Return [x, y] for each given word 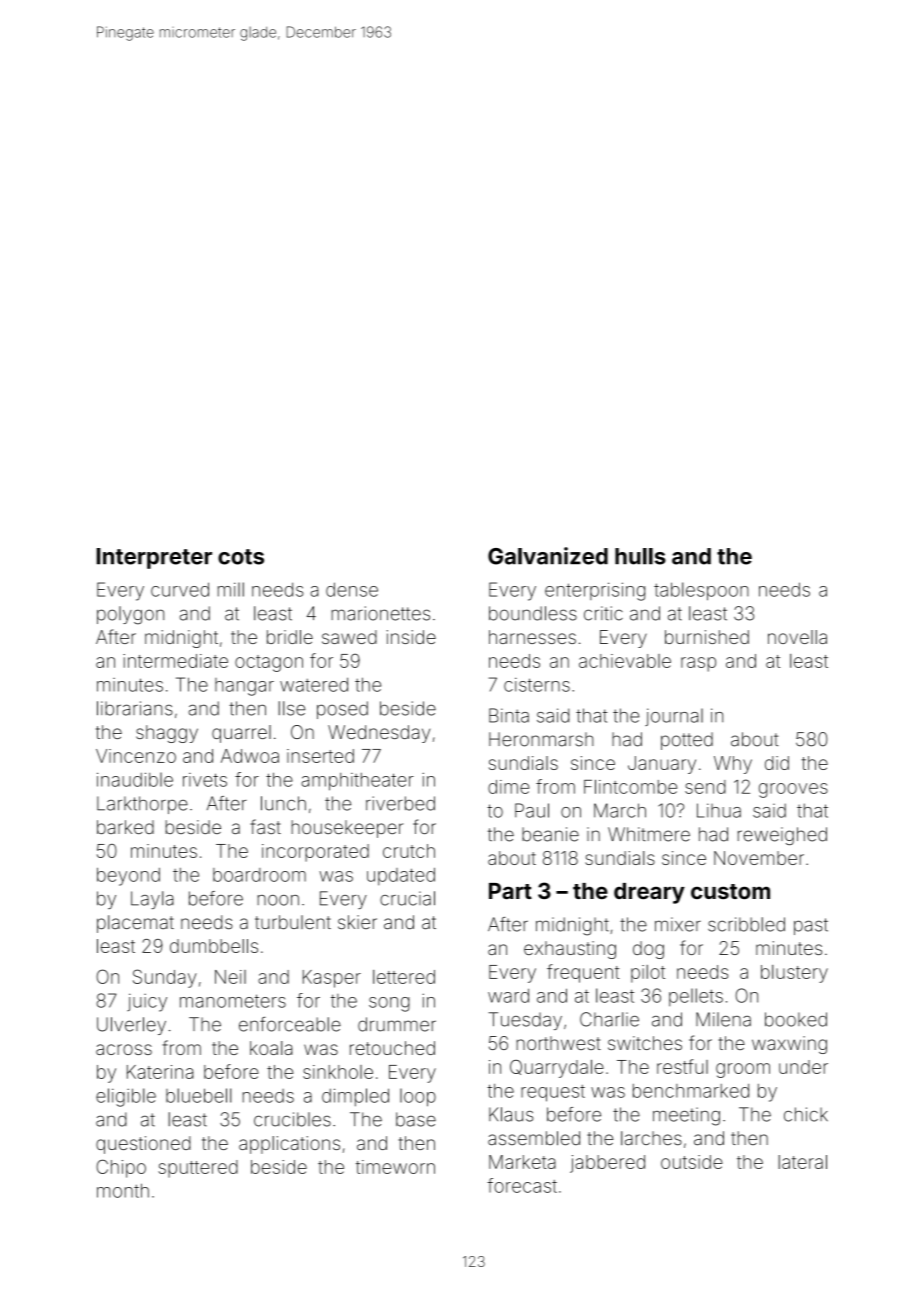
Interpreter [154, 558]
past [811, 926]
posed [342, 710]
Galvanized [548, 556]
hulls [640, 556]
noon [278, 900]
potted [687, 741]
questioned [143, 1145]
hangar [244, 687]
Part [510, 891]
